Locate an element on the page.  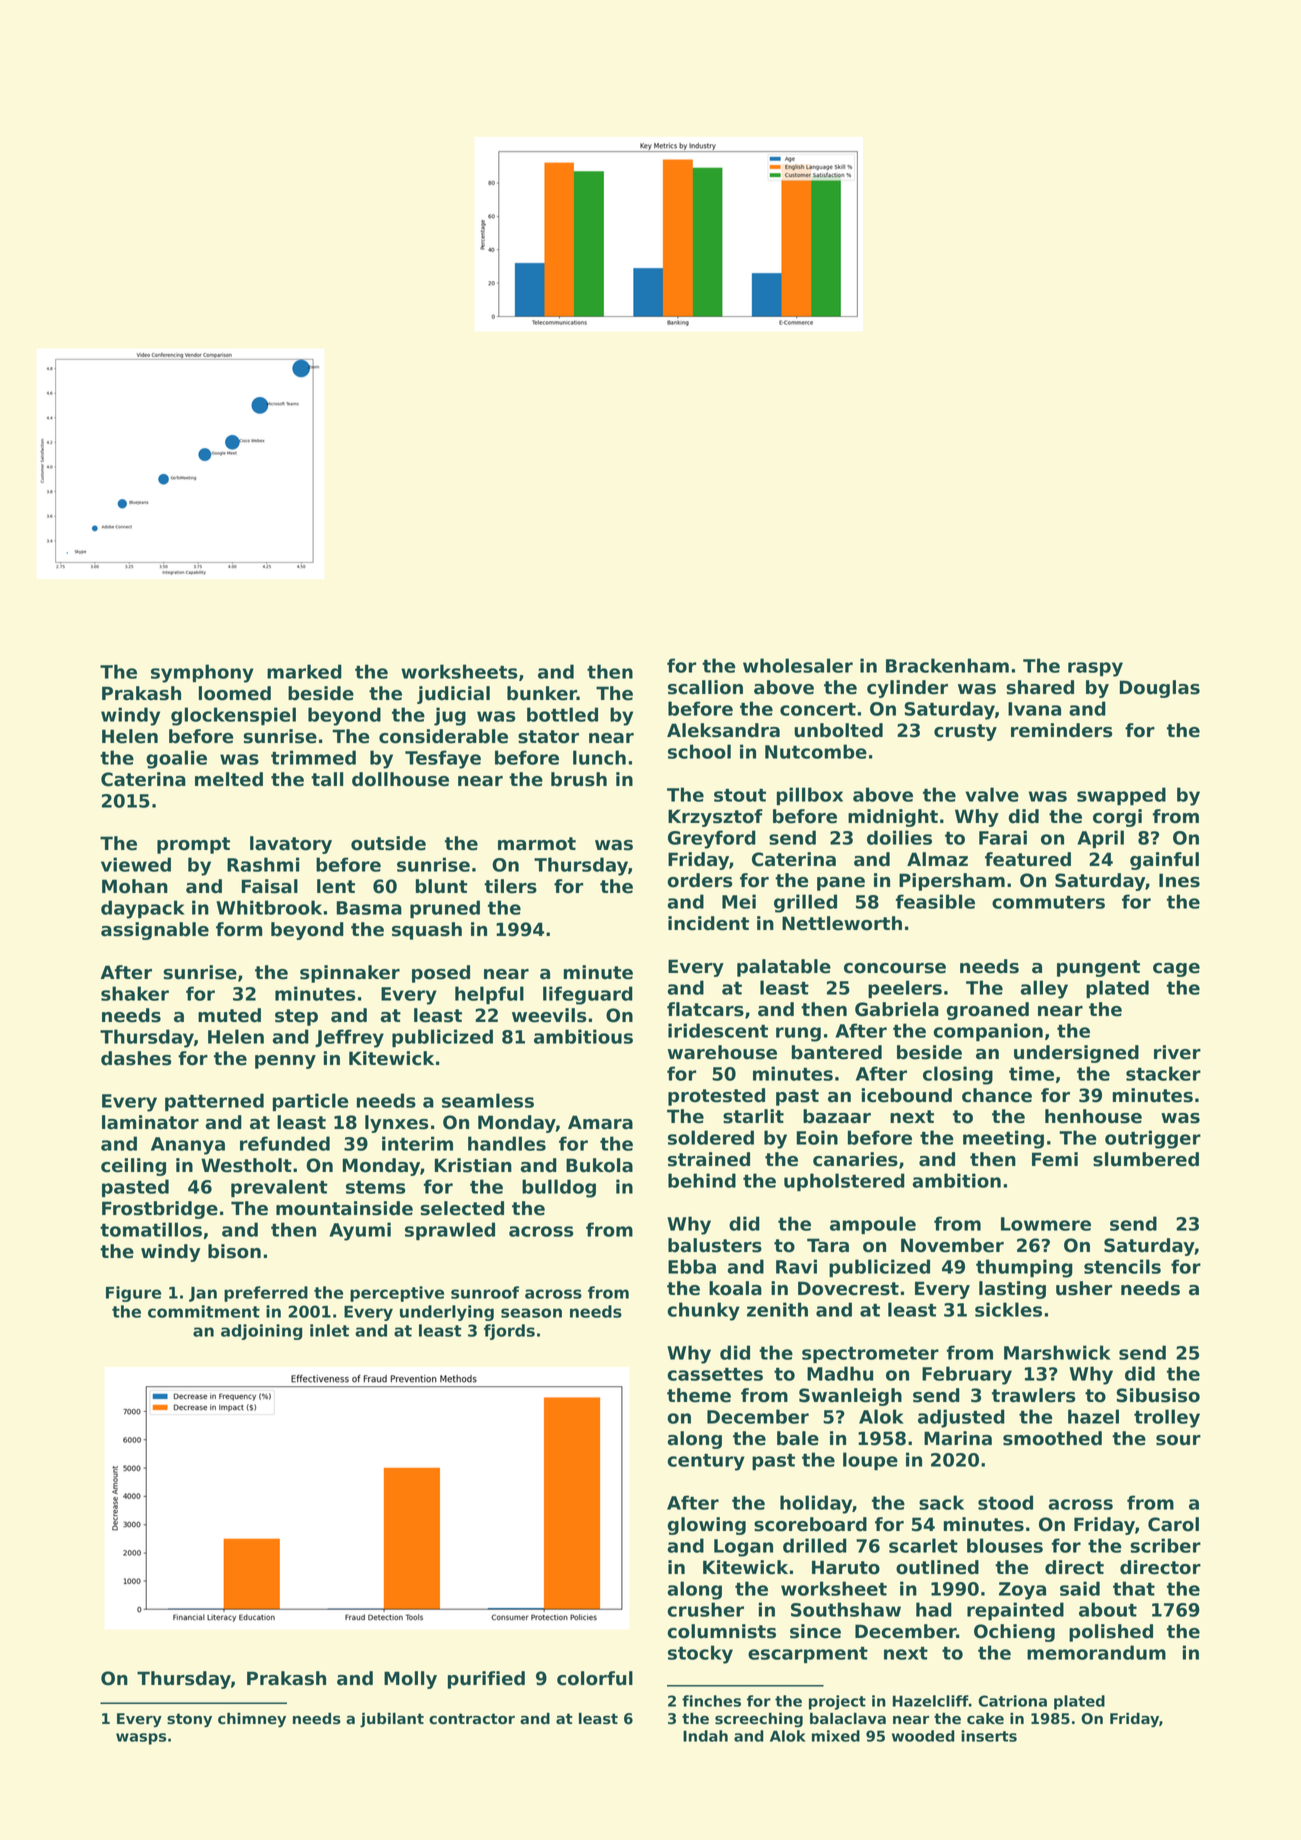
stony is located at coordinates (189, 1720).
